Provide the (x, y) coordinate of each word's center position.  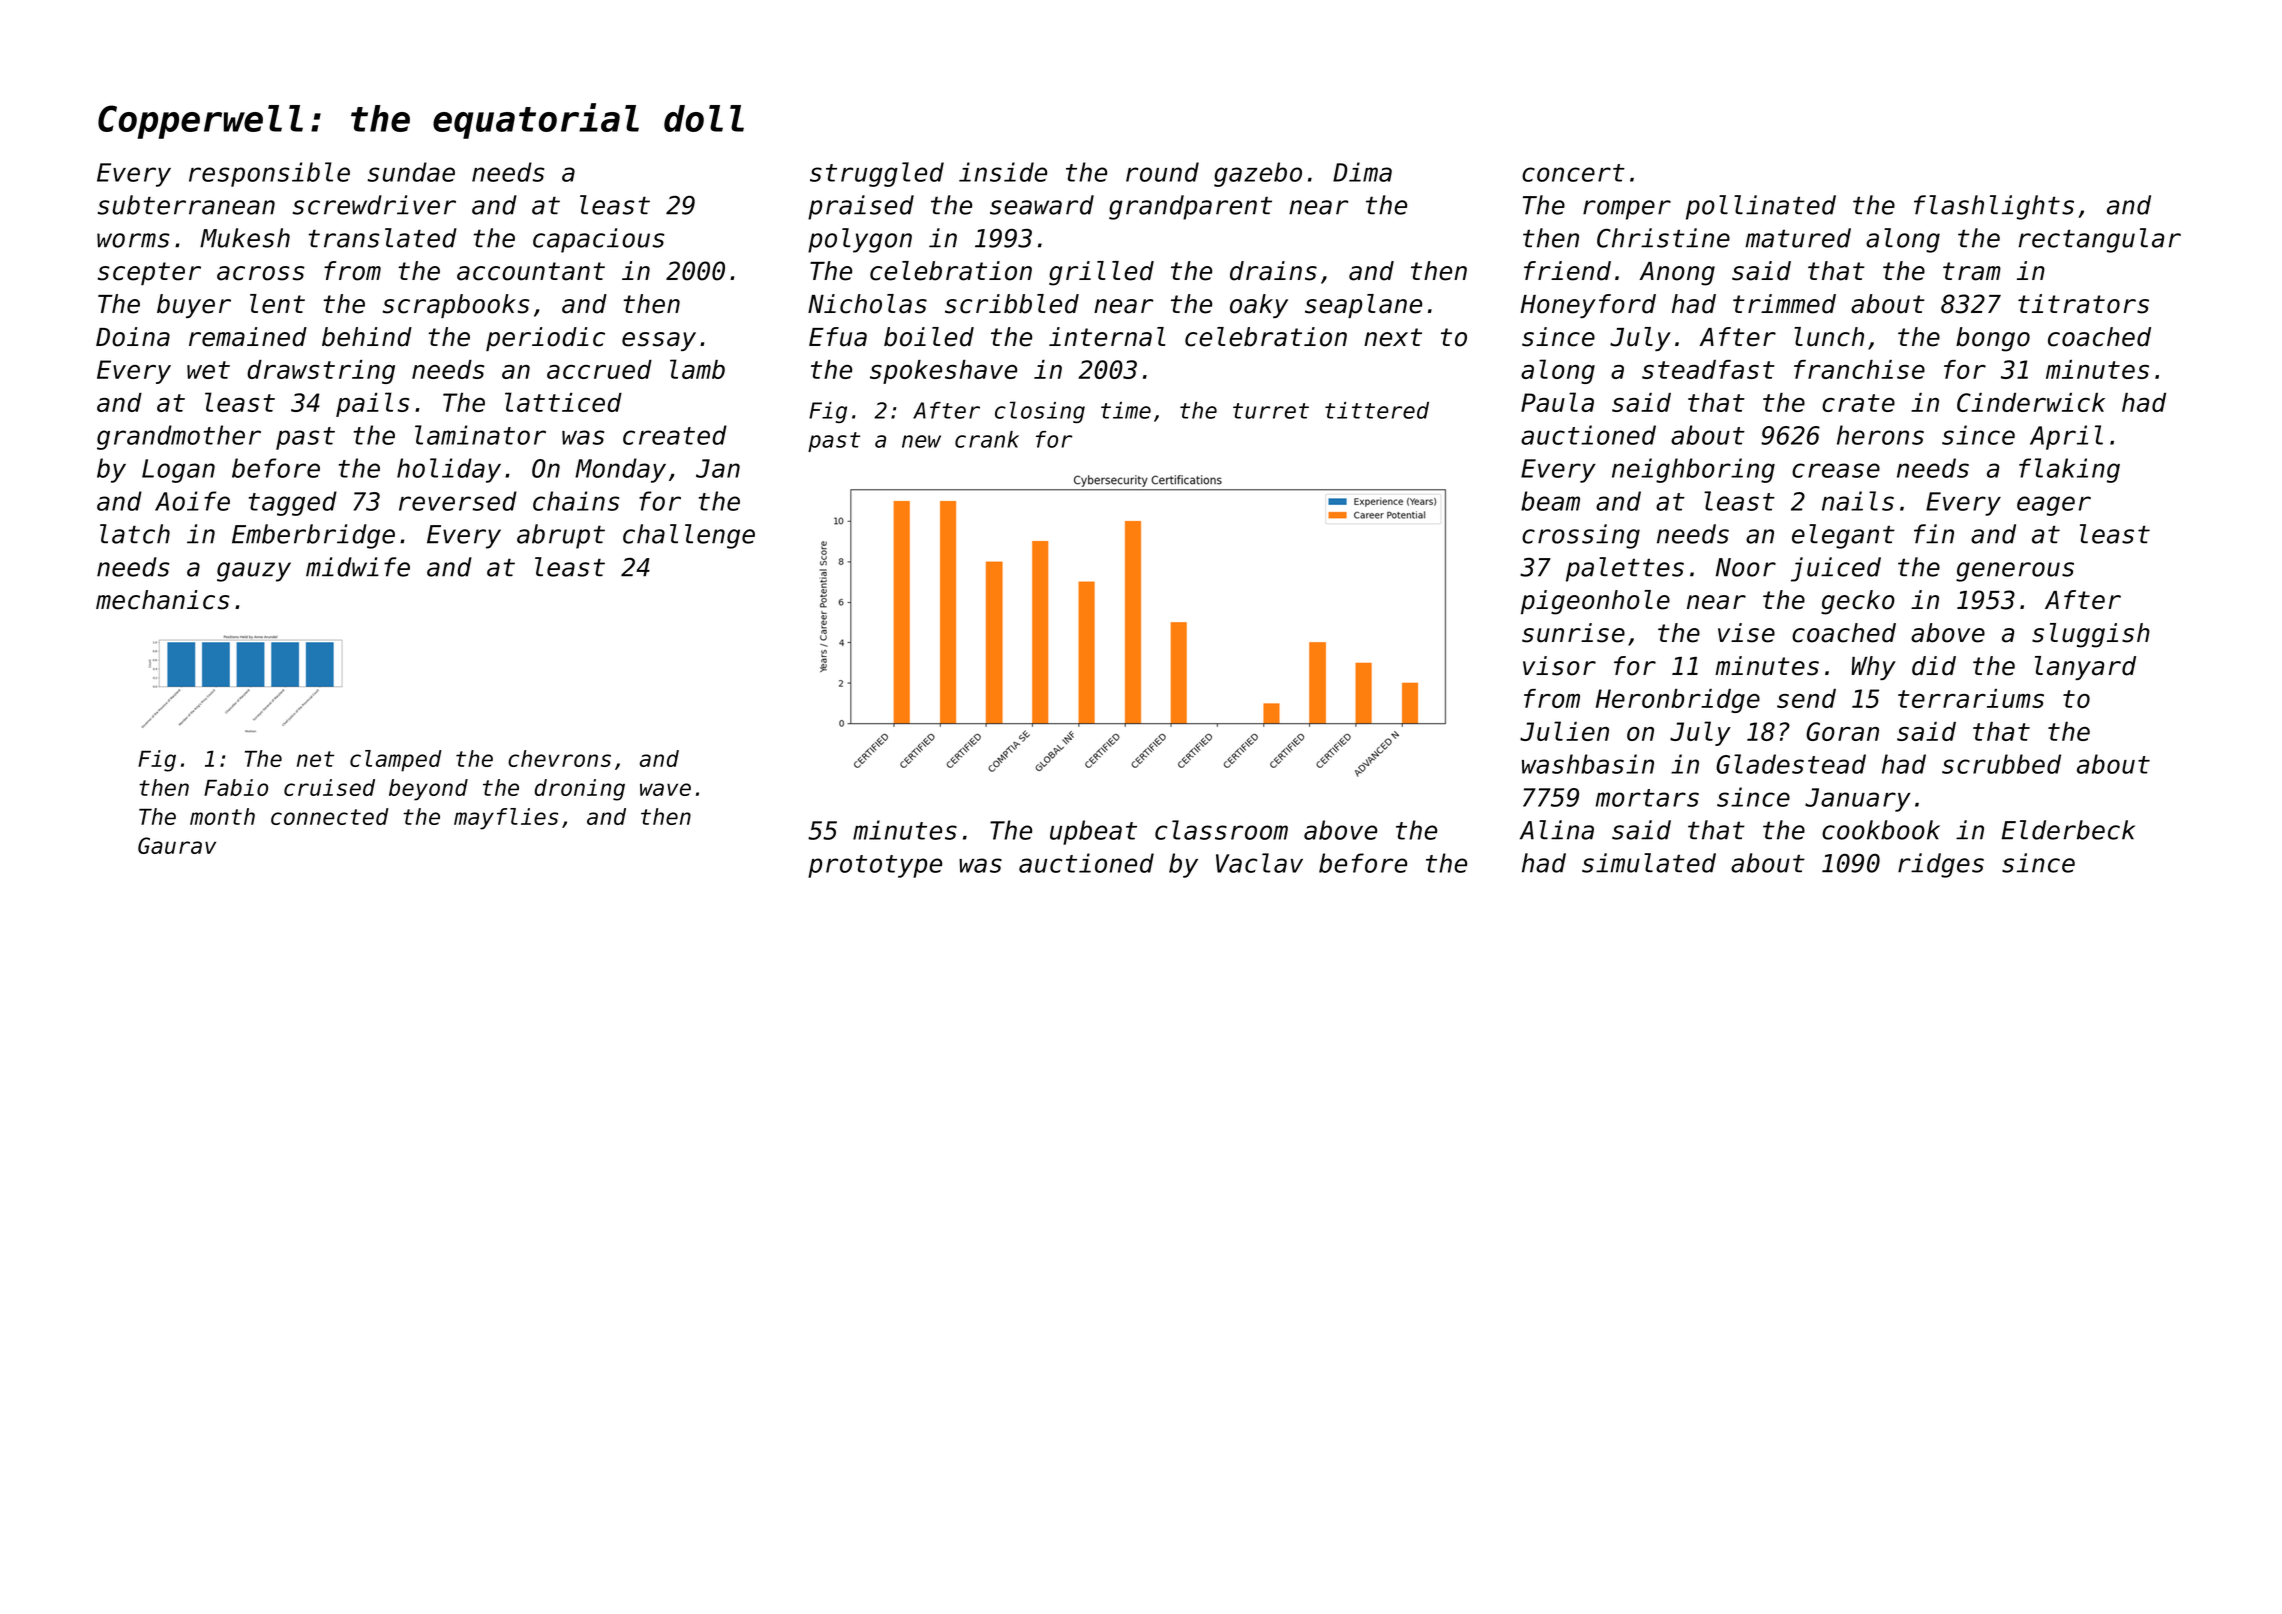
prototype (875, 866)
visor (1559, 666)
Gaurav (177, 845)
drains (1273, 271)
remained (248, 337)
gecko (1858, 602)
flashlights (1994, 207)
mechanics (163, 600)
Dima (1362, 172)
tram (1972, 271)
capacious (599, 240)
